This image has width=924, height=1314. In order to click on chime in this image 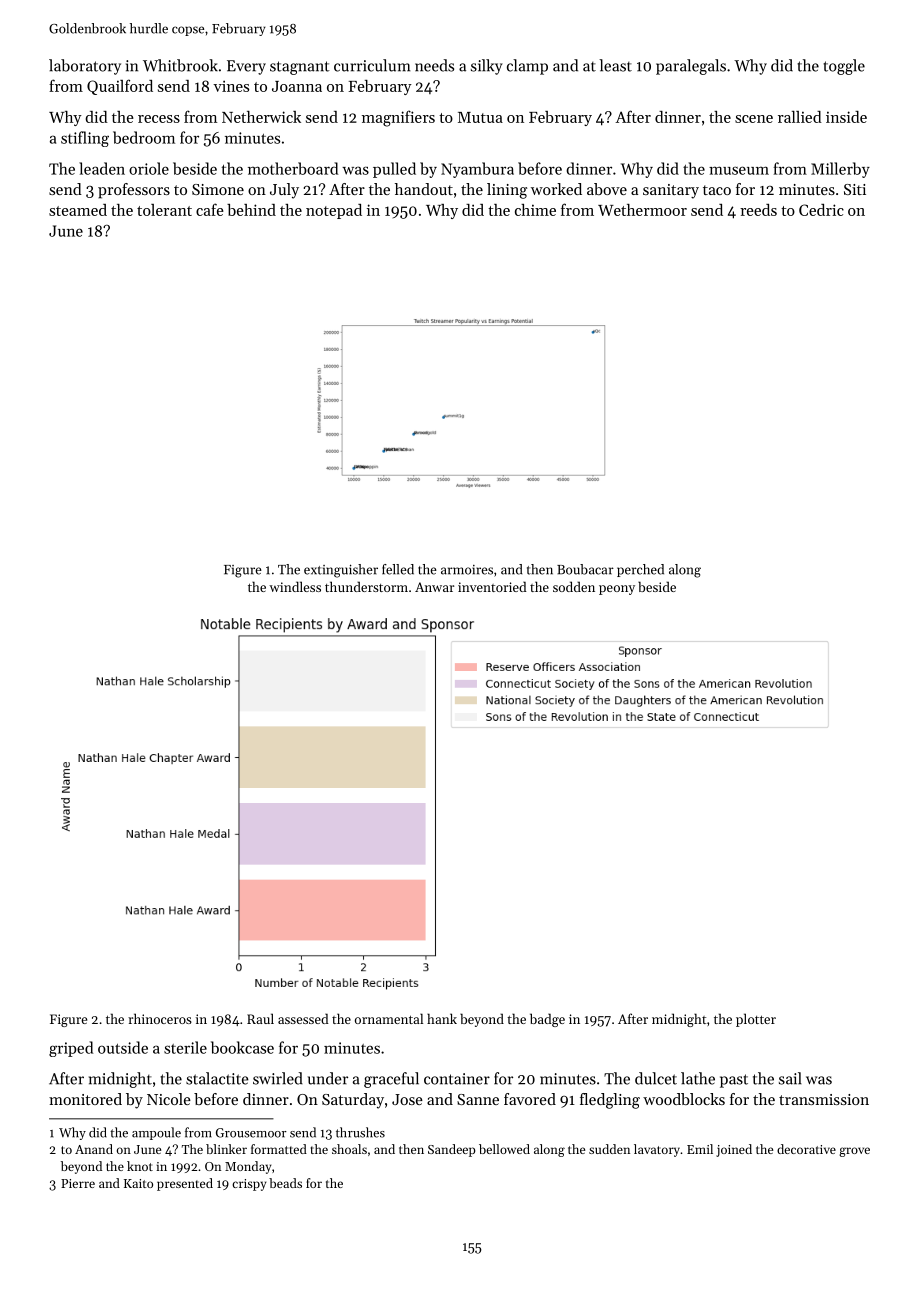, I will do `click(535, 210)`.
